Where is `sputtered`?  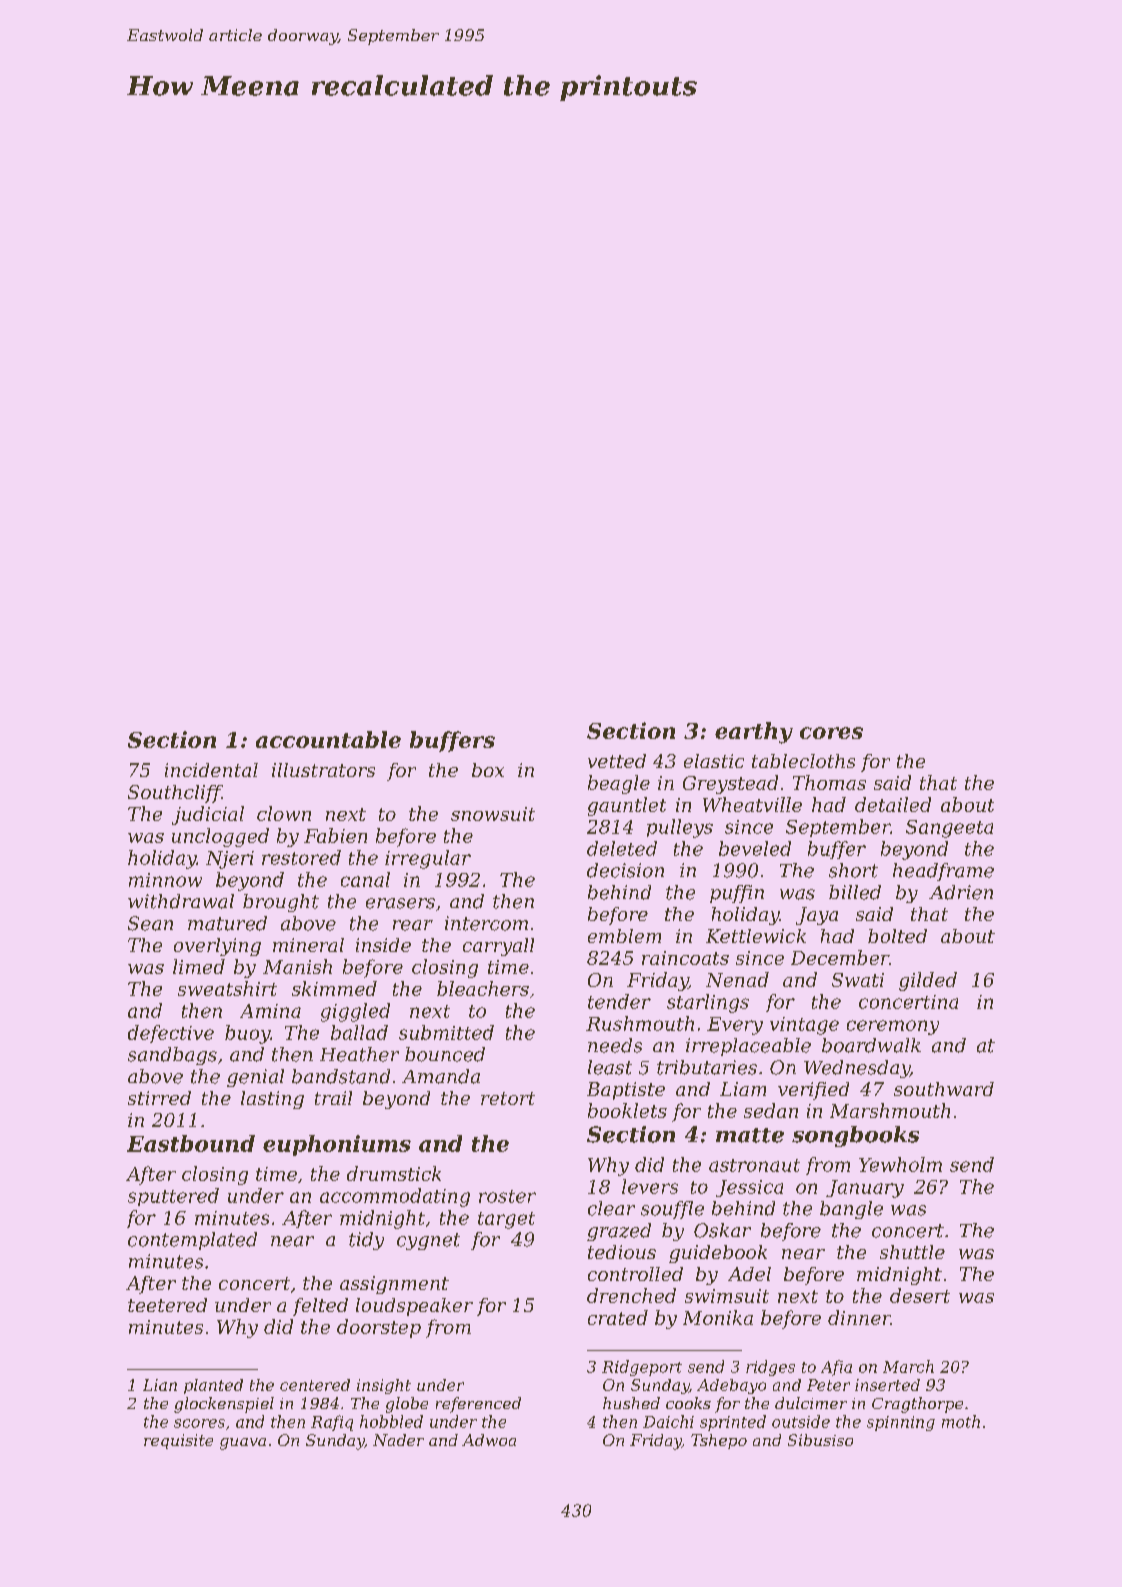
sputtered is located at coordinates (173, 1197).
